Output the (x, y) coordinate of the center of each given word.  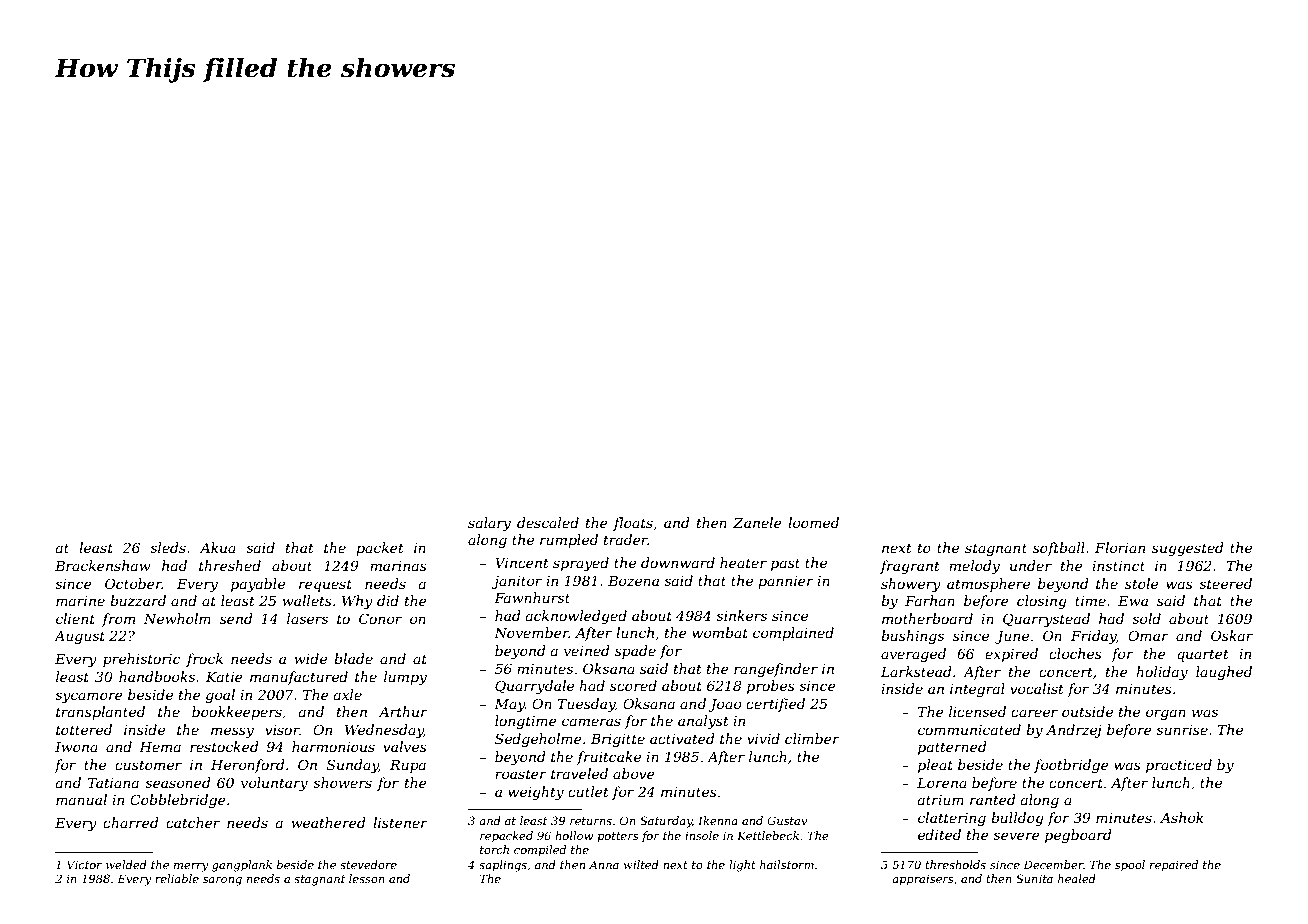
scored (633, 685)
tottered (84, 729)
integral (977, 690)
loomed (813, 522)
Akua (217, 547)
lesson (367, 878)
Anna (604, 864)
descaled (548, 522)
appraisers (922, 880)
